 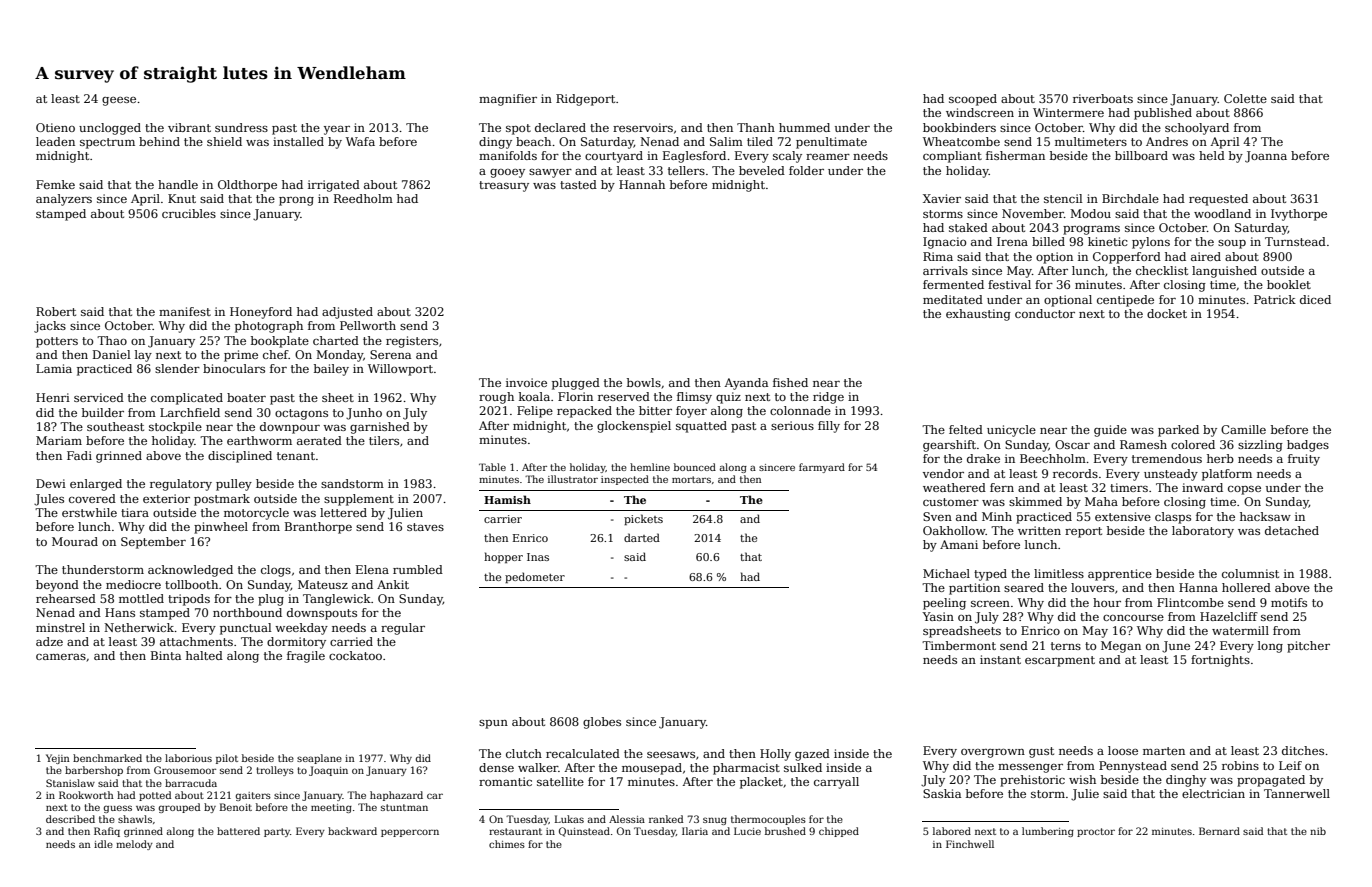 I want to click on geese, so click(x=119, y=101).
